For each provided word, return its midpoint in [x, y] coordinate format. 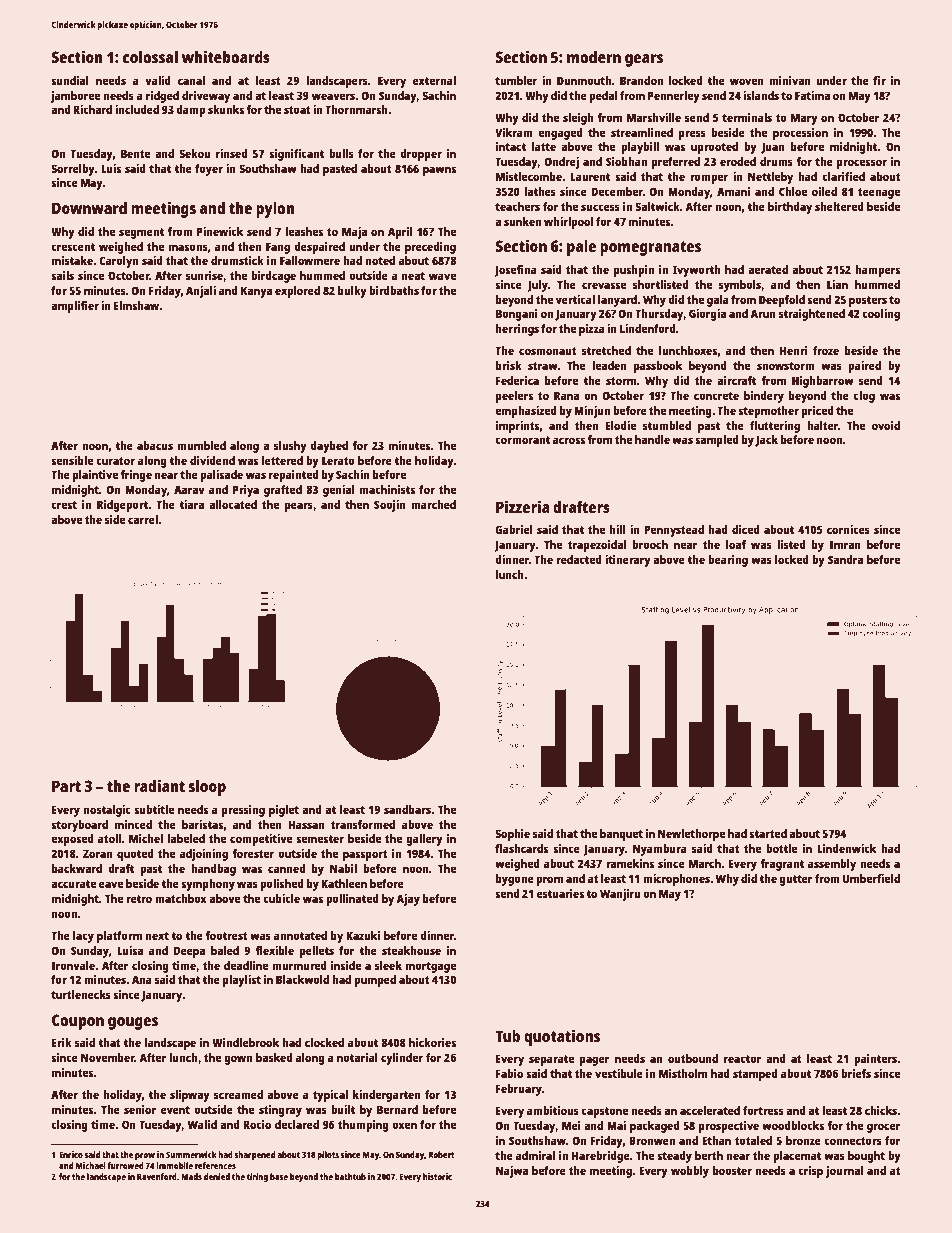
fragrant [782, 865]
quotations [562, 1037]
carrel [143, 519]
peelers [514, 397]
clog [864, 397]
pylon [275, 210]
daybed [329, 447]
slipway [190, 1096]
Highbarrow [823, 382]
